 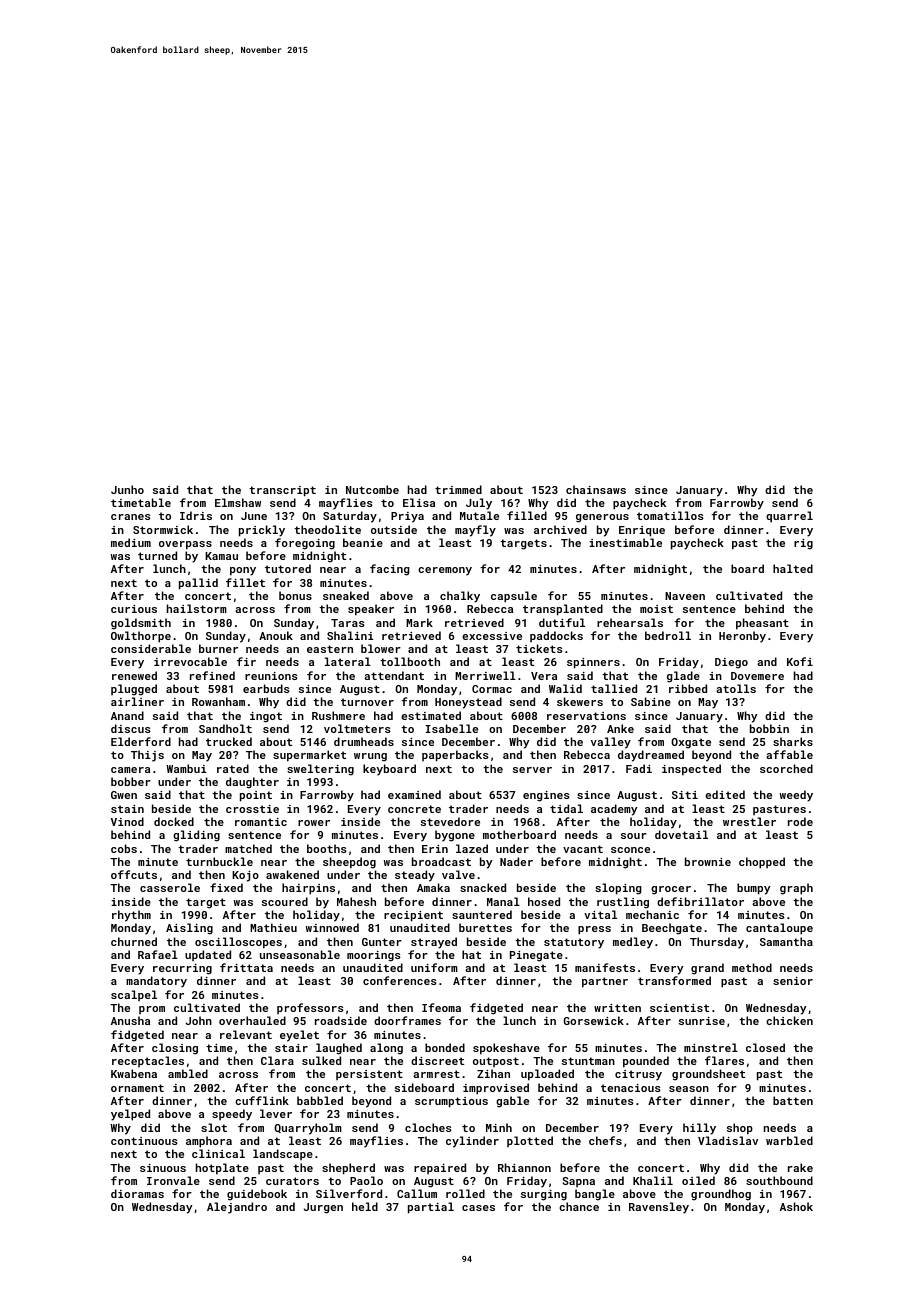 I want to click on professors, so click(x=310, y=1008).
